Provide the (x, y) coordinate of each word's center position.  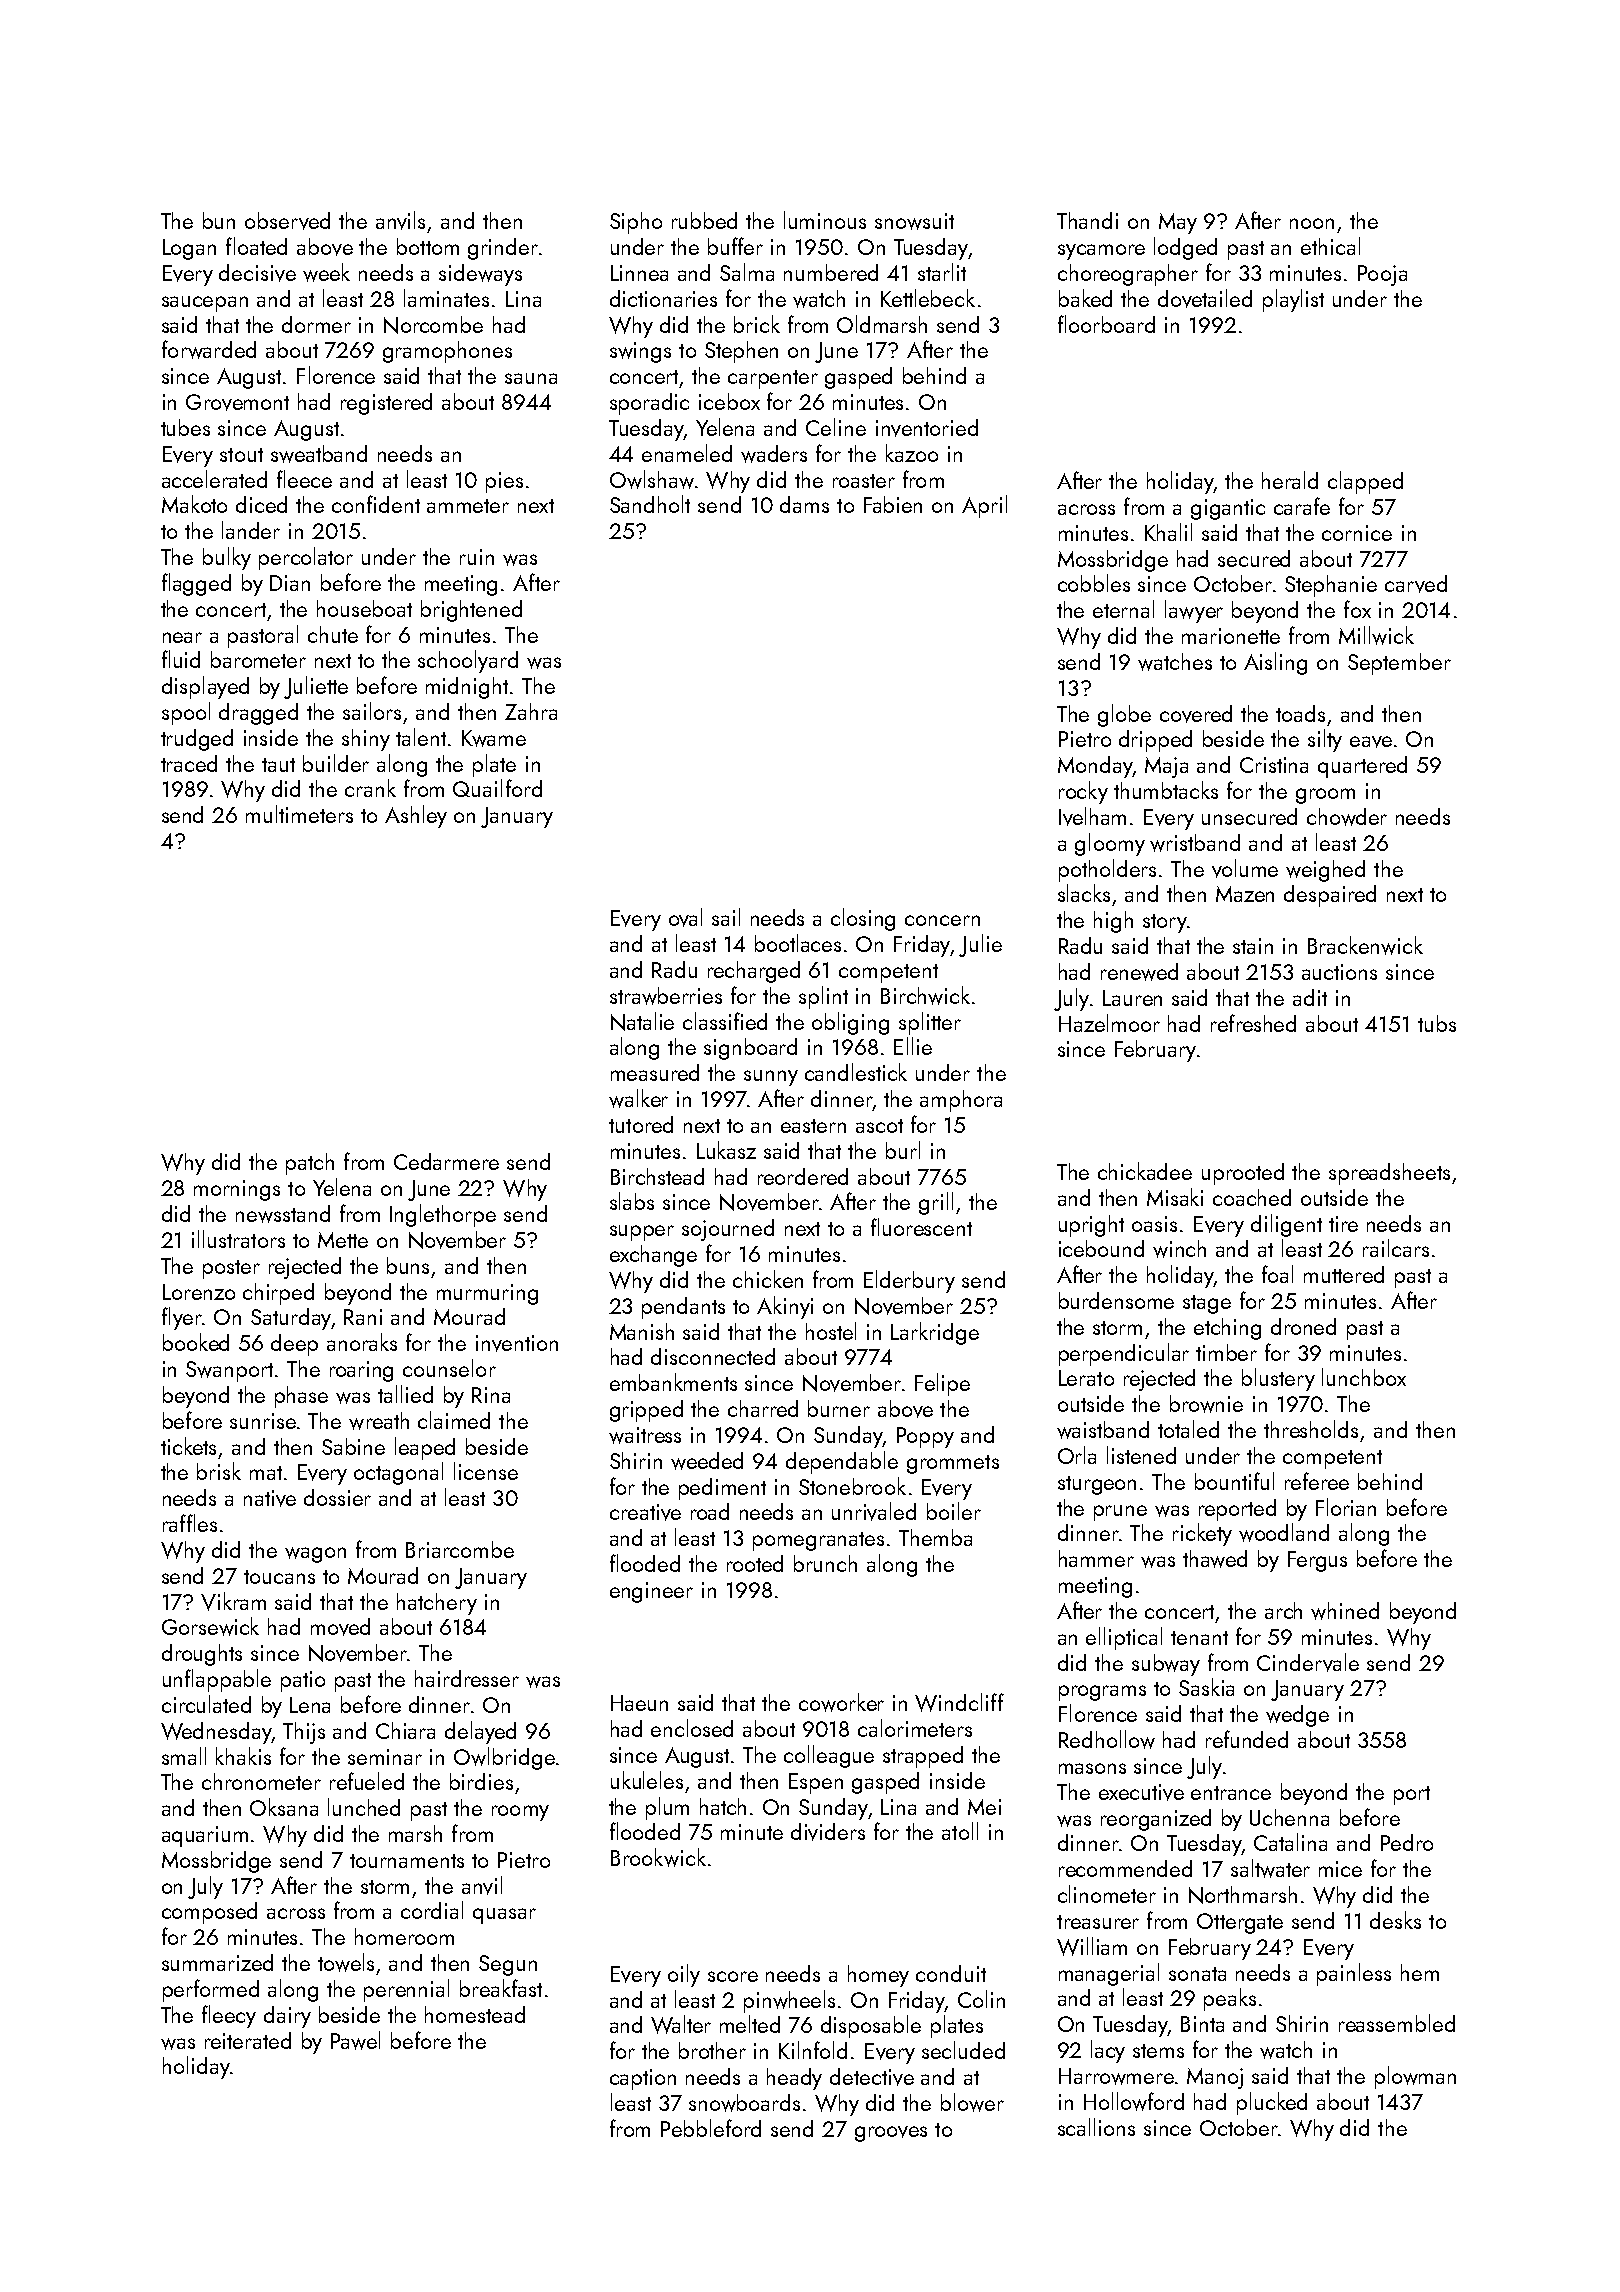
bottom (428, 246)
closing (863, 919)
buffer (735, 246)
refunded (1247, 1739)
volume (1245, 868)
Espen (816, 1783)
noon (1312, 223)
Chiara (405, 1730)
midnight (467, 688)
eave (1371, 742)
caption (643, 2079)
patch (310, 1164)
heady (794, 2079)
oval (685, 917)
